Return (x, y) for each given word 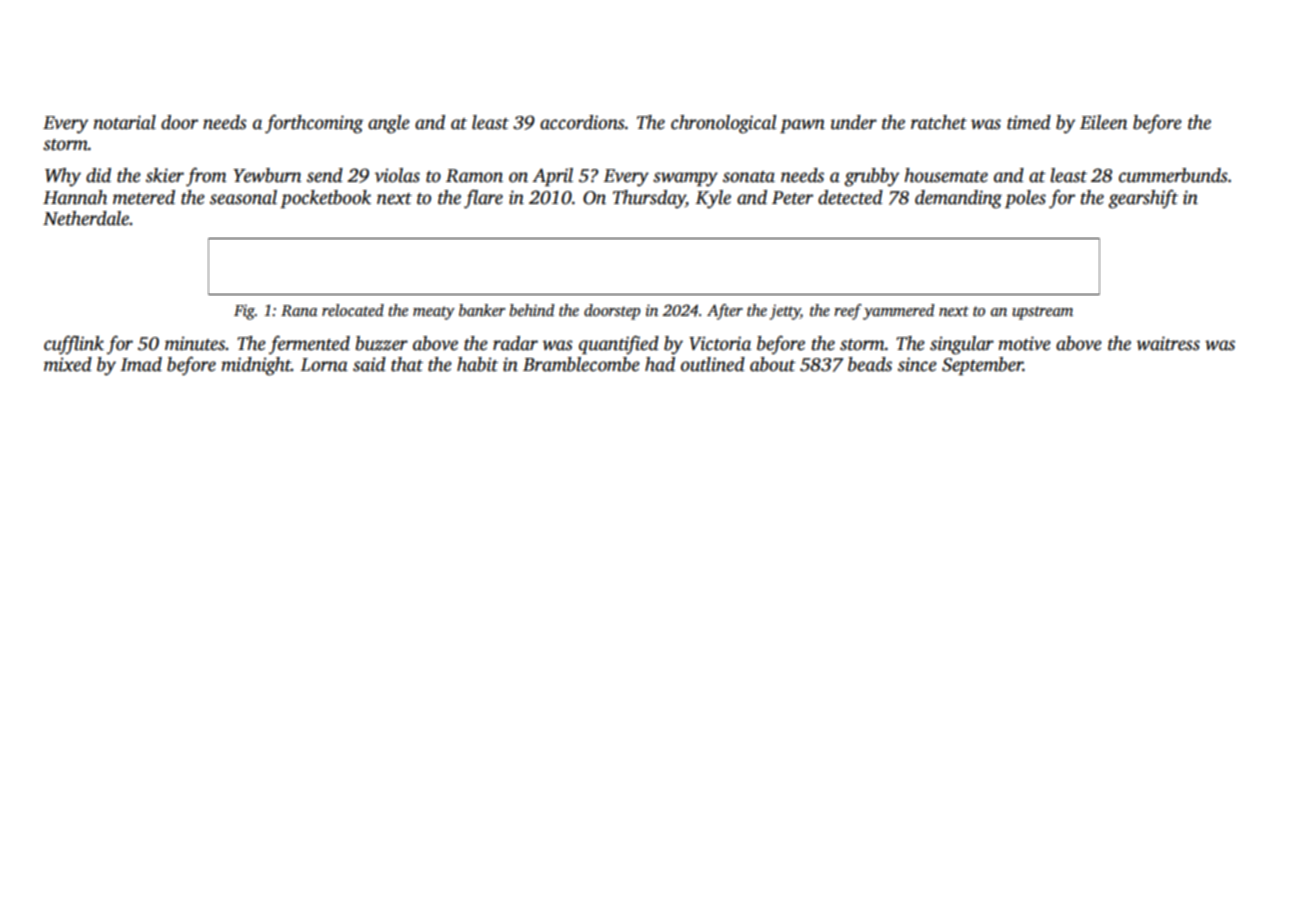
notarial (125, 122)
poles (1025, 199)
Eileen (1104, 122)
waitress (1168, 343)
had (660, 364)
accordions (582, 122)
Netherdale (86, 218)
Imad (141, 364)
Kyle (713, 199)
